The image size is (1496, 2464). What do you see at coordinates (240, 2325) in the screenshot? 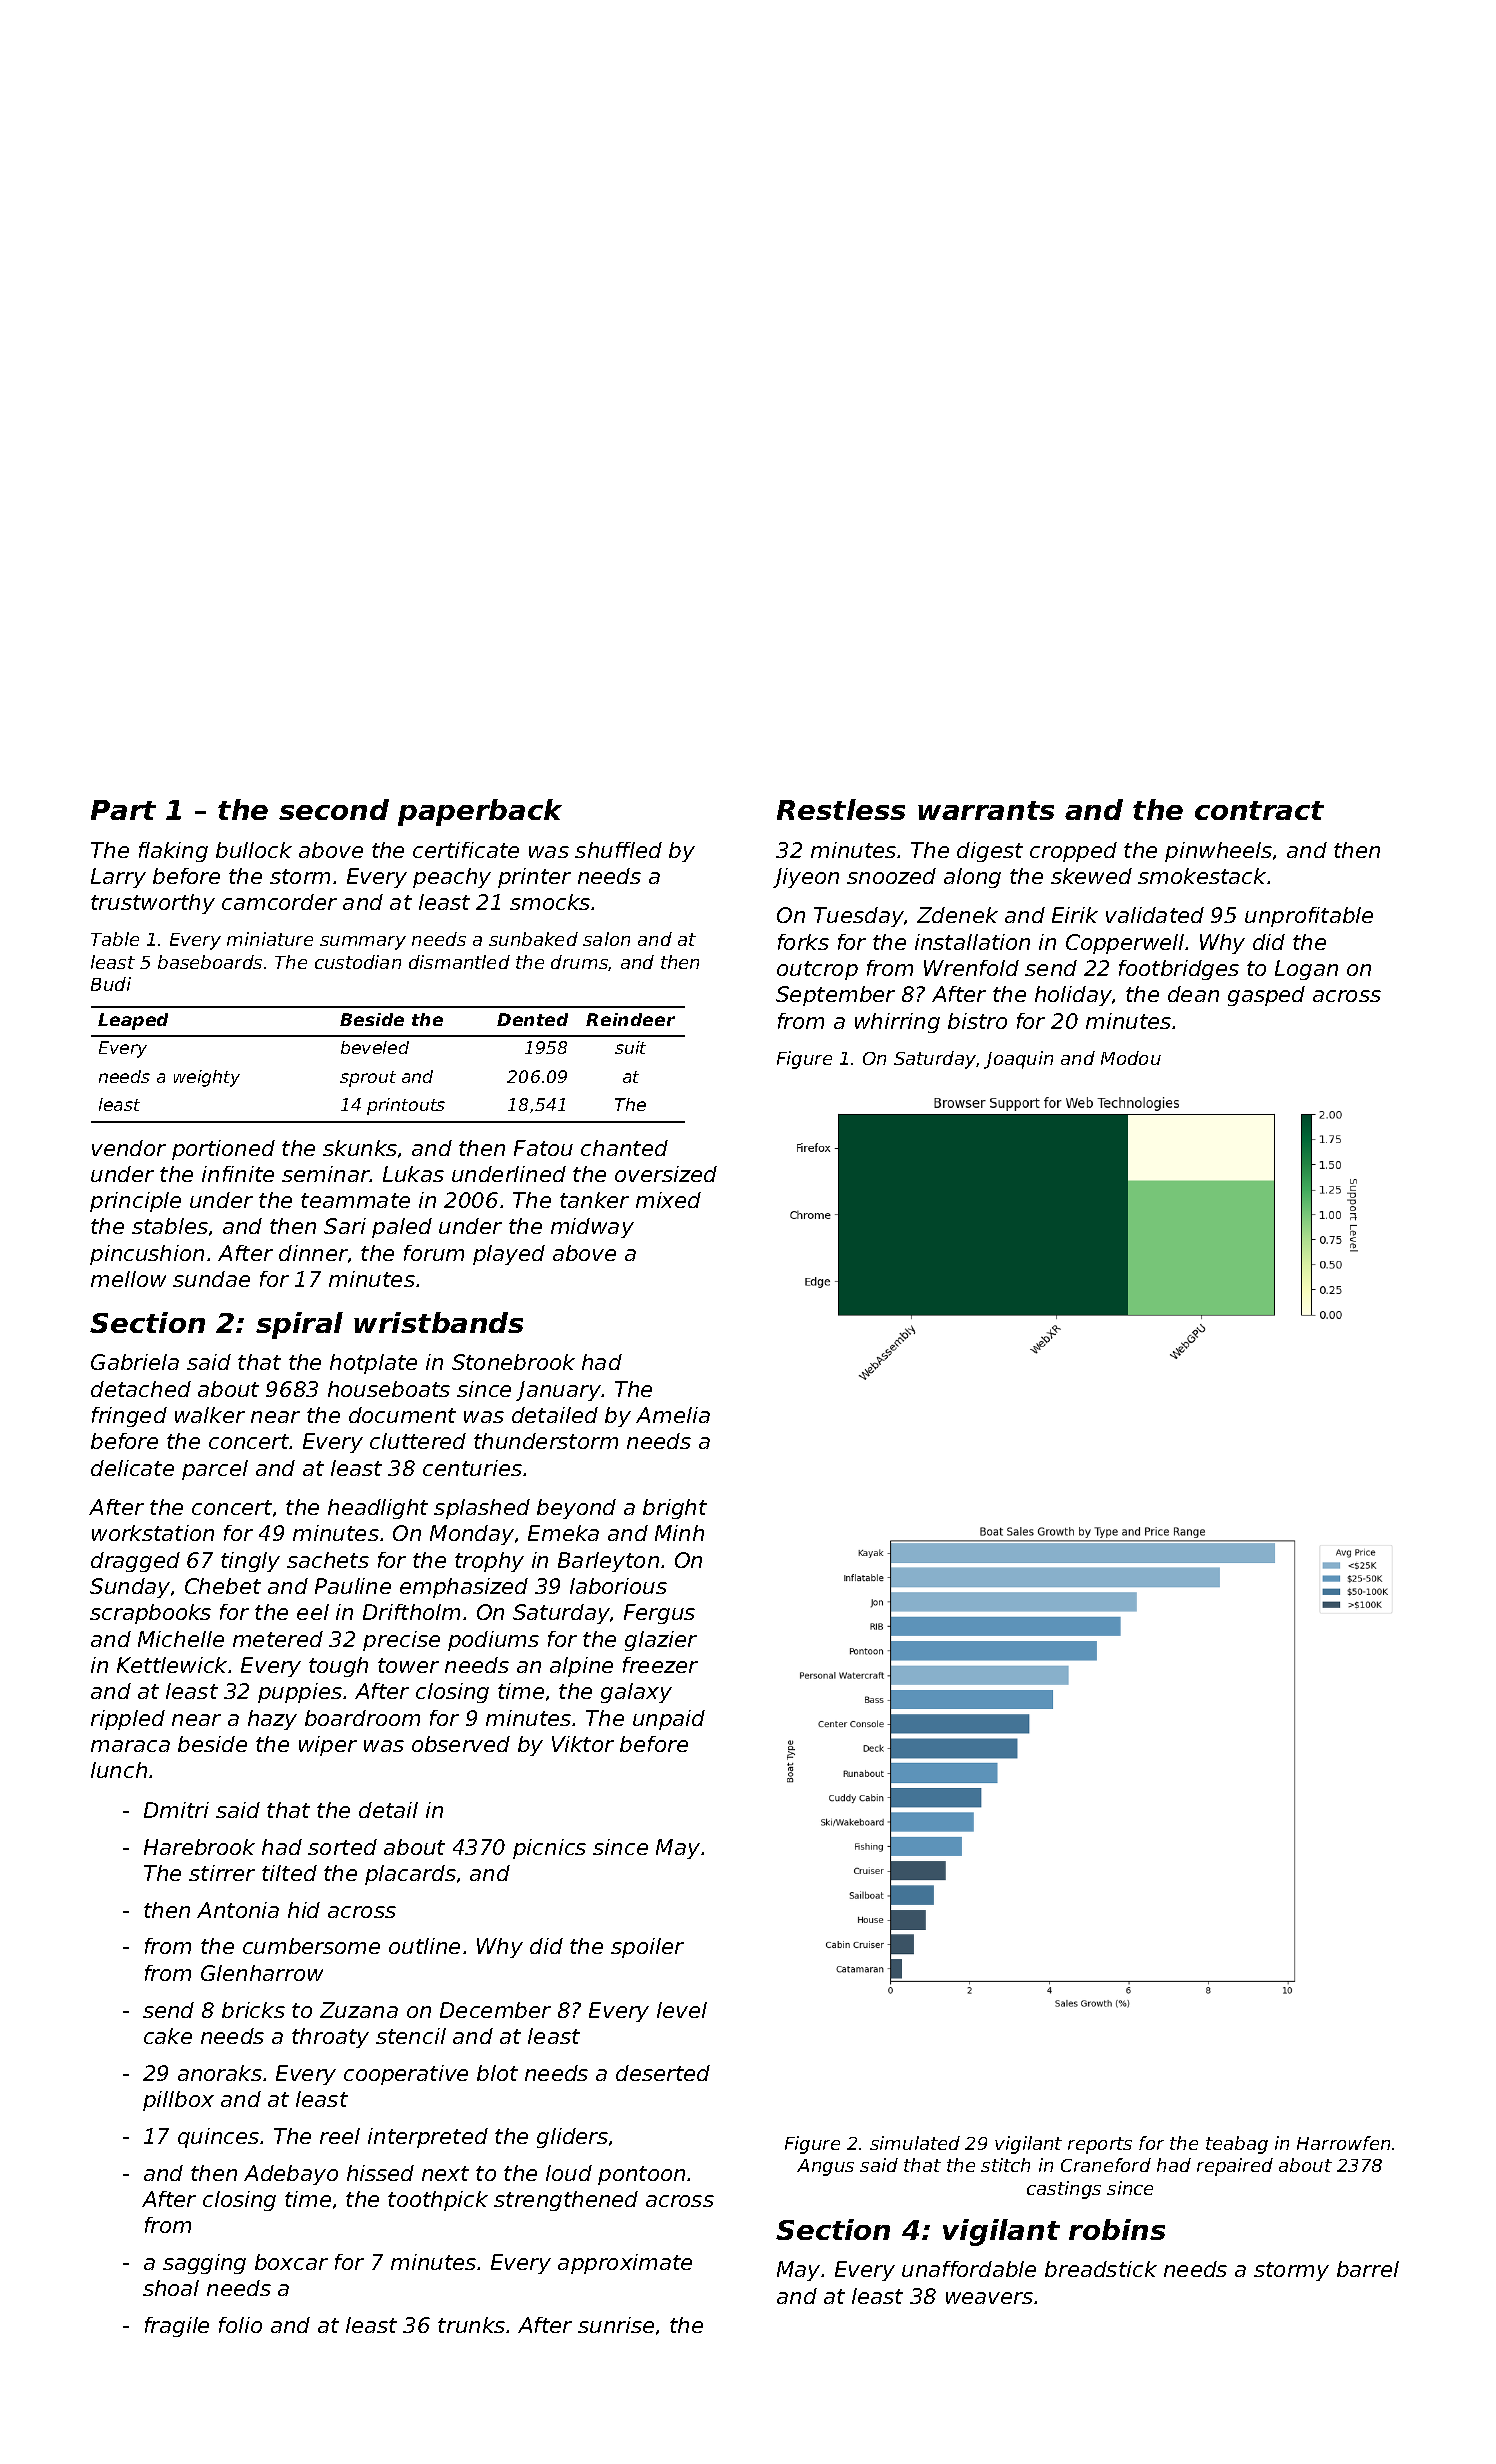
I see `folio` at bounding box center [240, 2325].
